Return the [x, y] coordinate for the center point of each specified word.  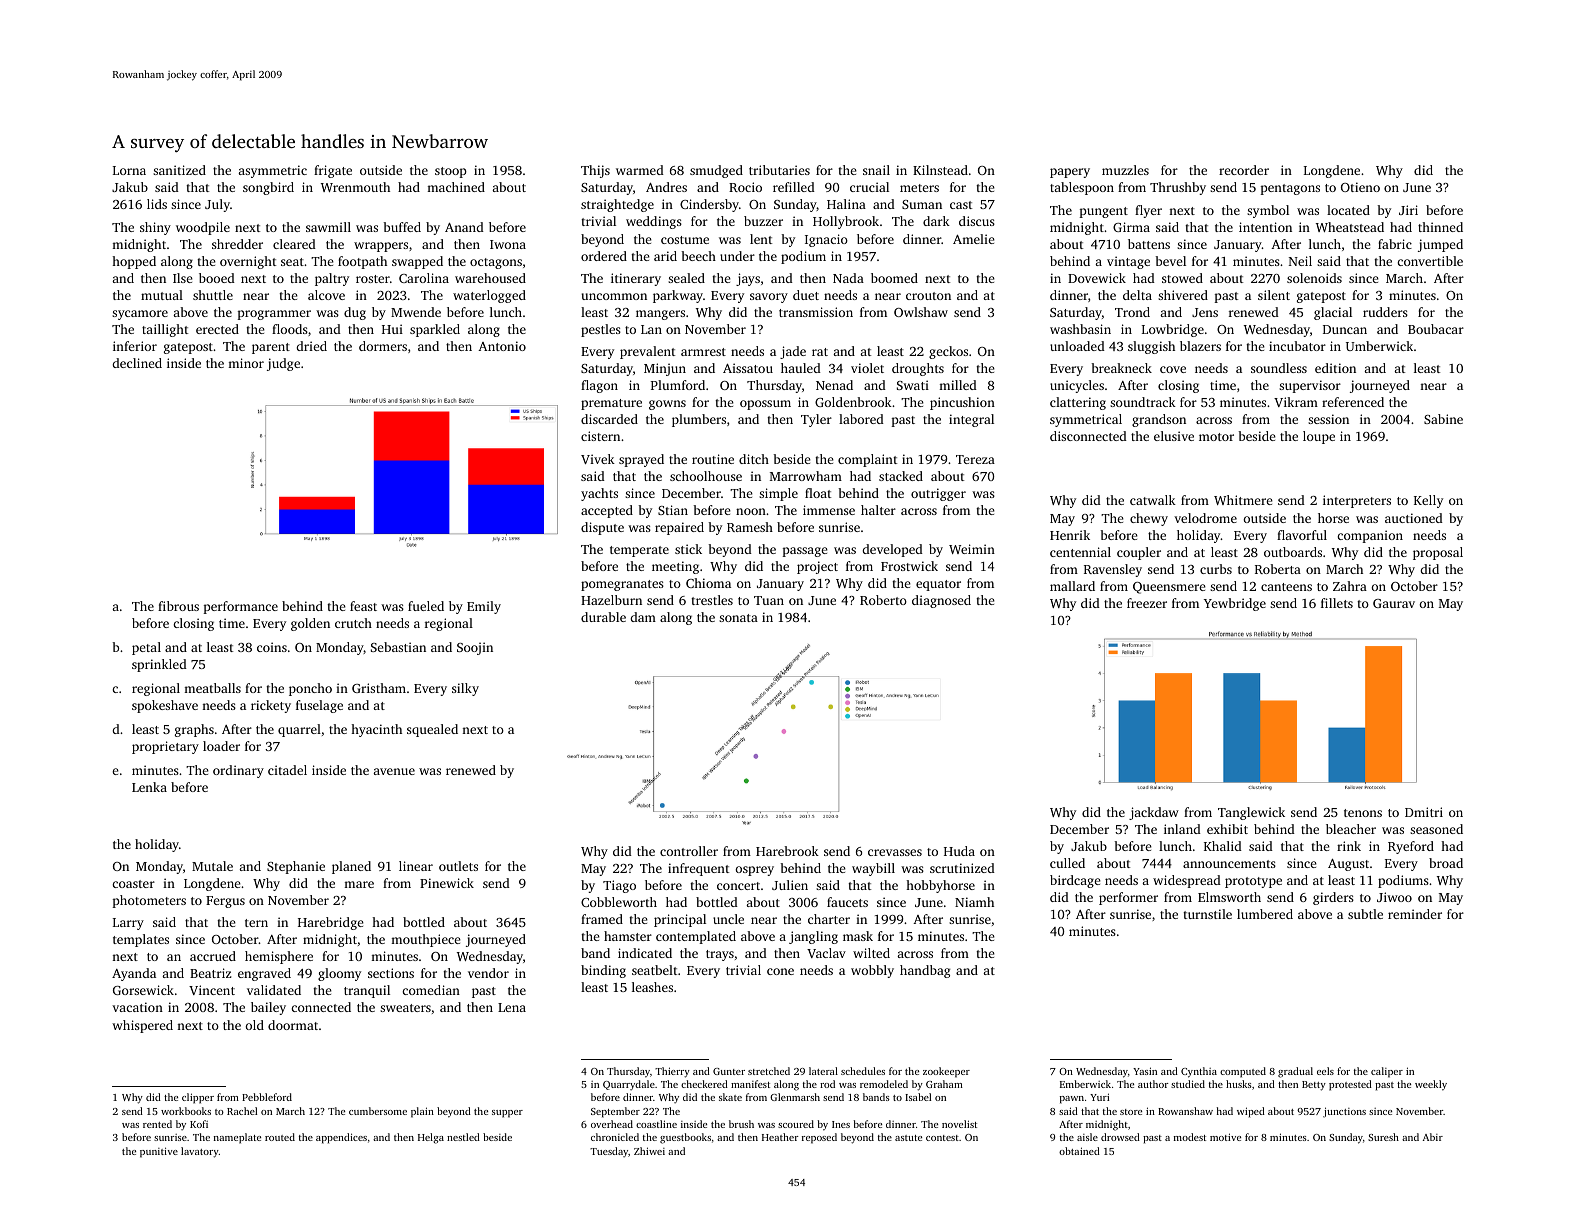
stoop [451, 172]
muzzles [1125, 170]
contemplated [696, 937]
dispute [602, 528]
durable [603, 617]
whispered [142, 1026]
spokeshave [165, 706]
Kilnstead [940, 170]
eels [1325, 1071]
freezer [1147, 603]
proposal [1438, 553]
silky [465, 689]
